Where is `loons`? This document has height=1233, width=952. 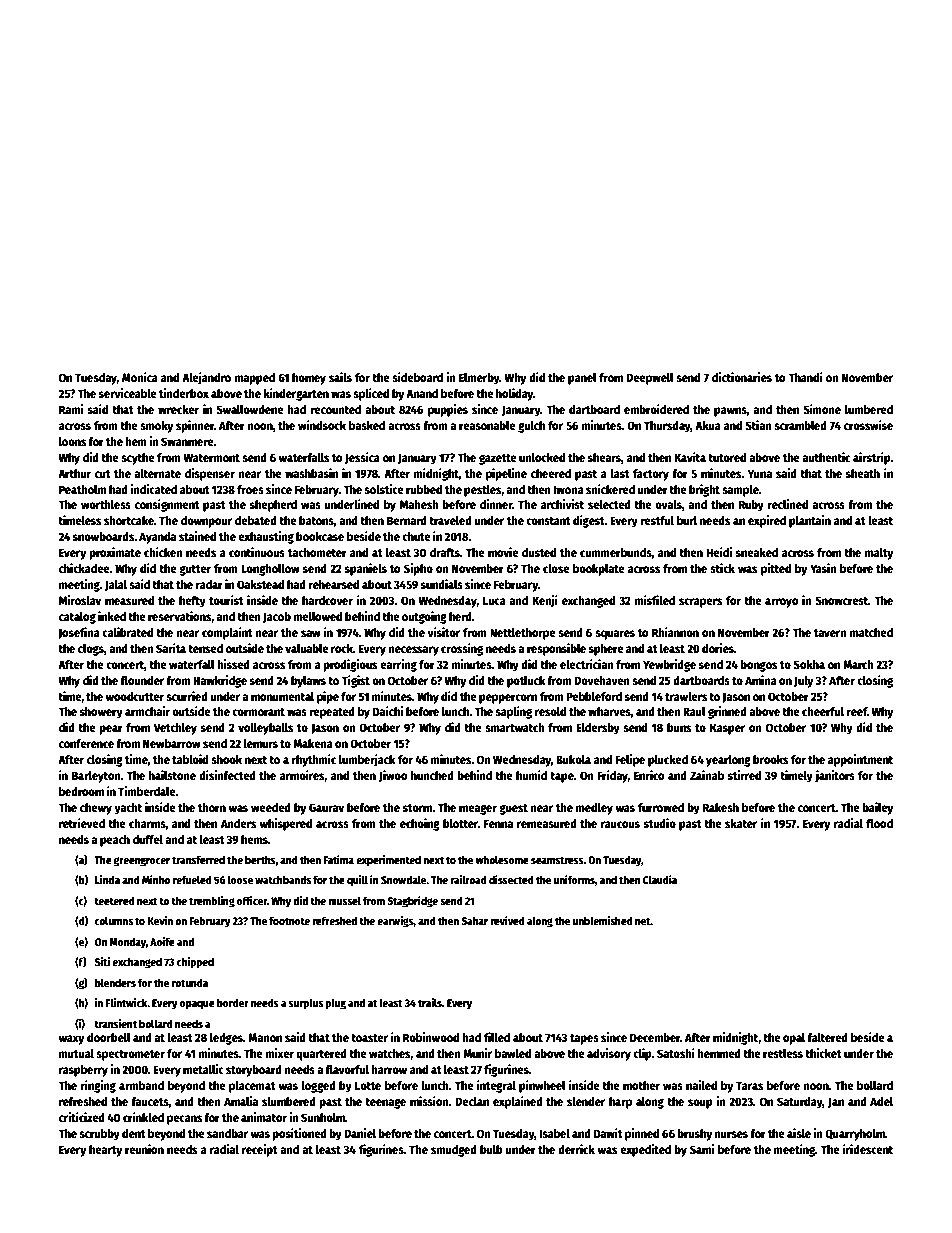 loons is located at coordinates (72, 441).
